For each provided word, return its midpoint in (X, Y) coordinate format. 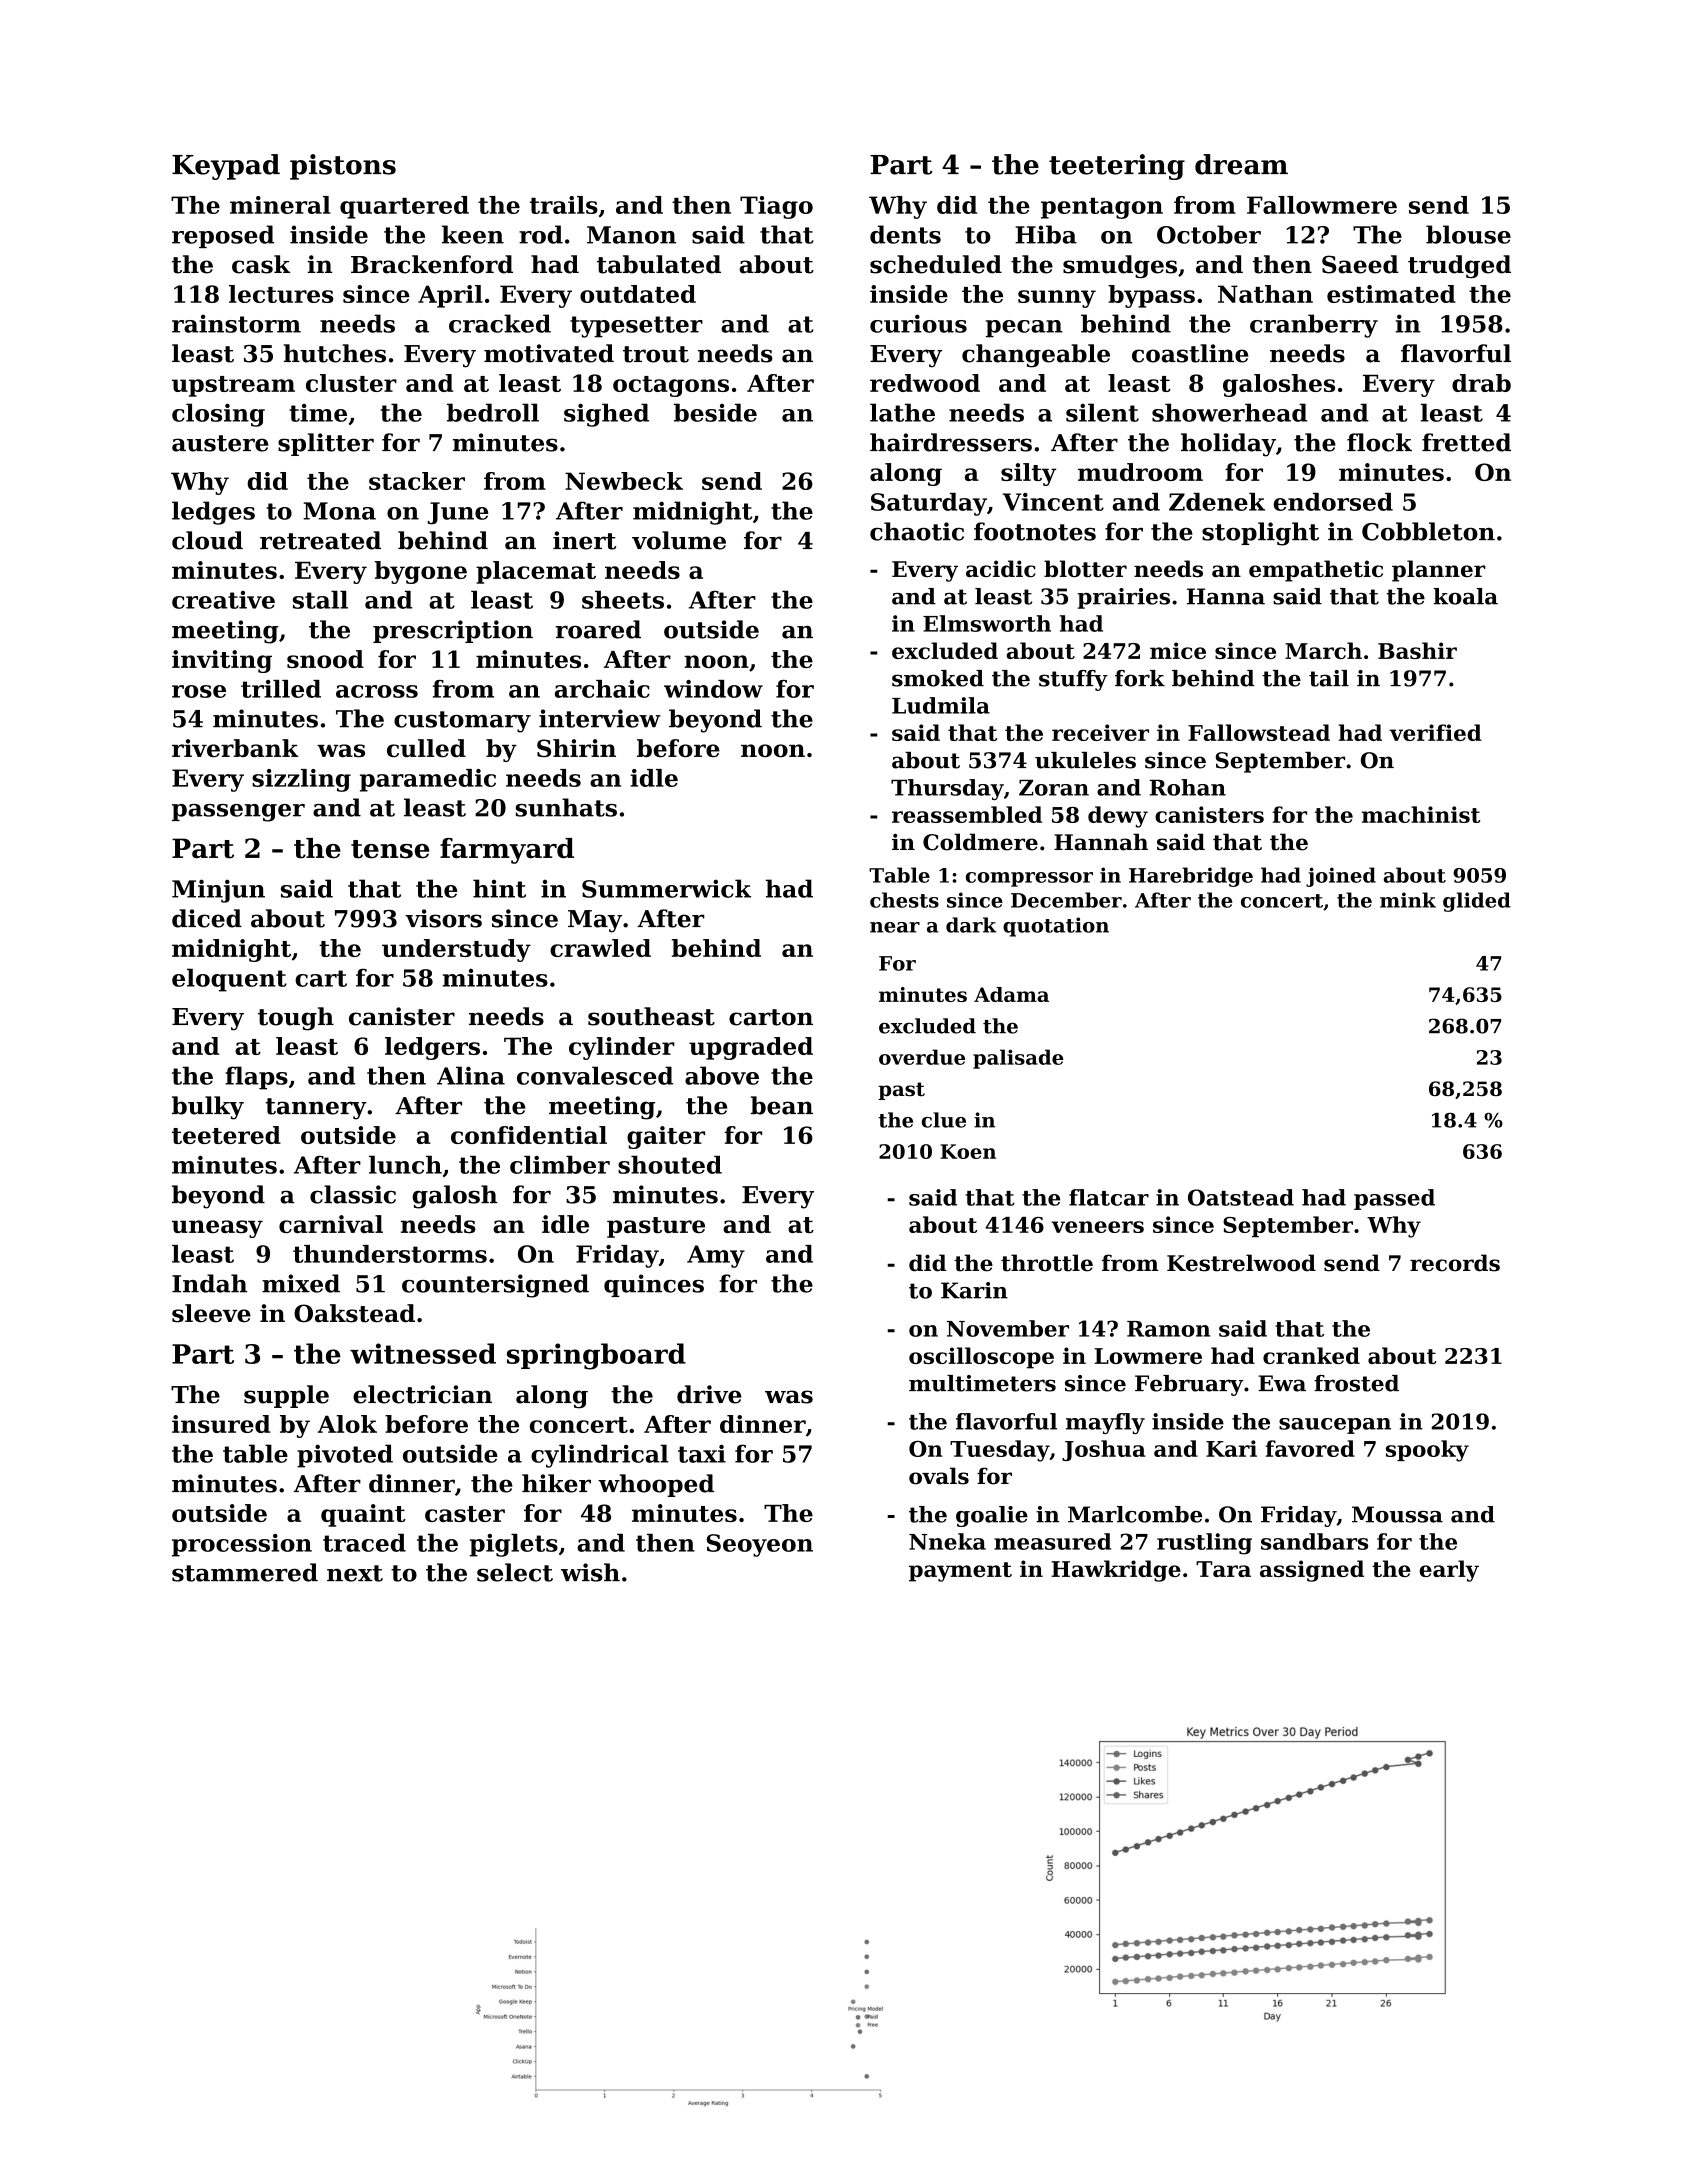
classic (353, 1194)
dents (905, 234)
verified (1435, 732)
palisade (1018, 1059)
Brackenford (432, 264)
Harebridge (1191, 877)
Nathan (1265, 294)
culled (426, 748)
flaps (256, 1078)
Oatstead (1241, 1197)
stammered (245, 1572)
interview (600, 718)
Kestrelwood (1241, 1263)
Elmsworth (987, 623)
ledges (213, 513)
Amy (716, 1256)
